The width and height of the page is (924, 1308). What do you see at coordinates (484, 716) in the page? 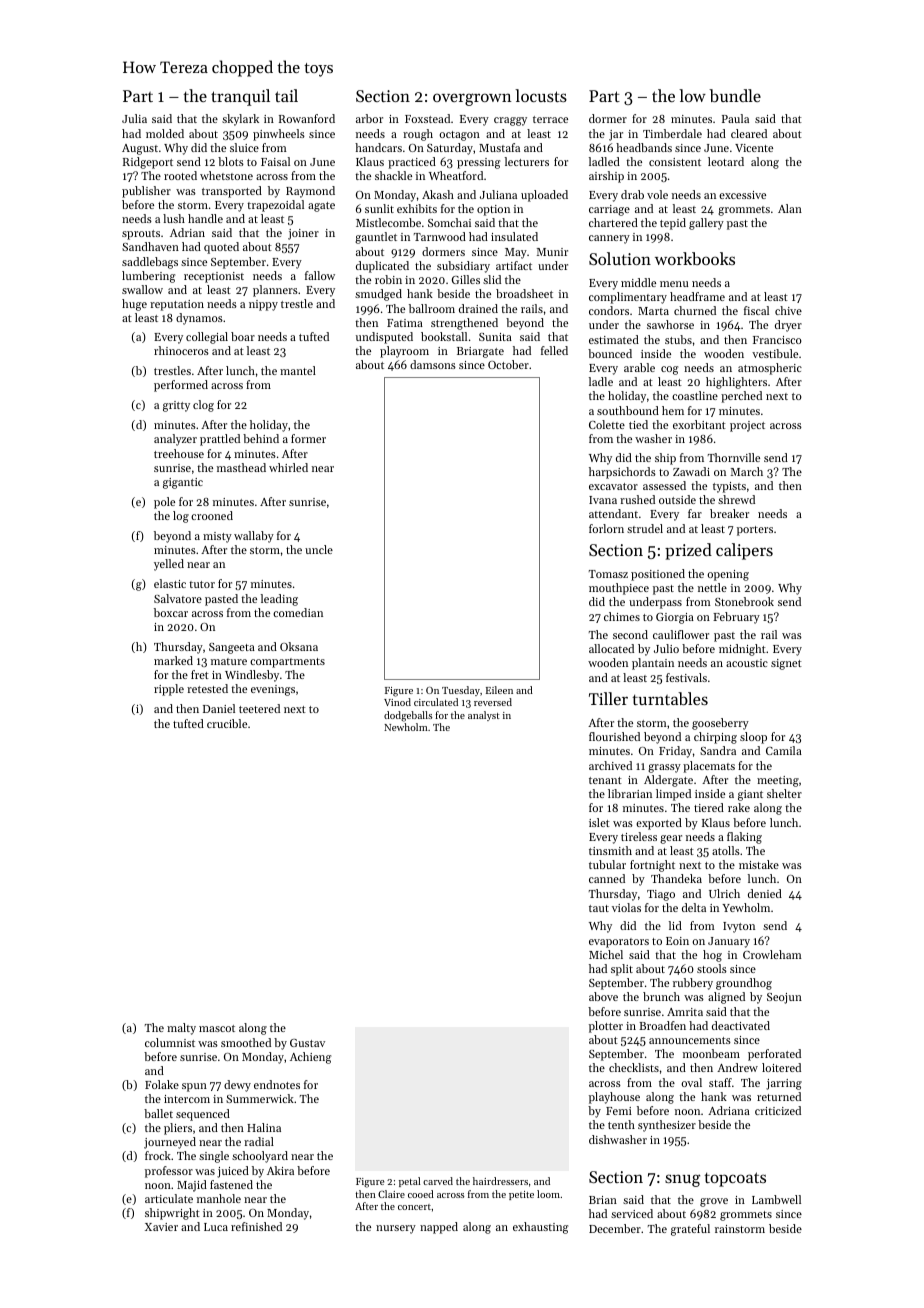
I see `analyst` at bounding box center [484, 716].
